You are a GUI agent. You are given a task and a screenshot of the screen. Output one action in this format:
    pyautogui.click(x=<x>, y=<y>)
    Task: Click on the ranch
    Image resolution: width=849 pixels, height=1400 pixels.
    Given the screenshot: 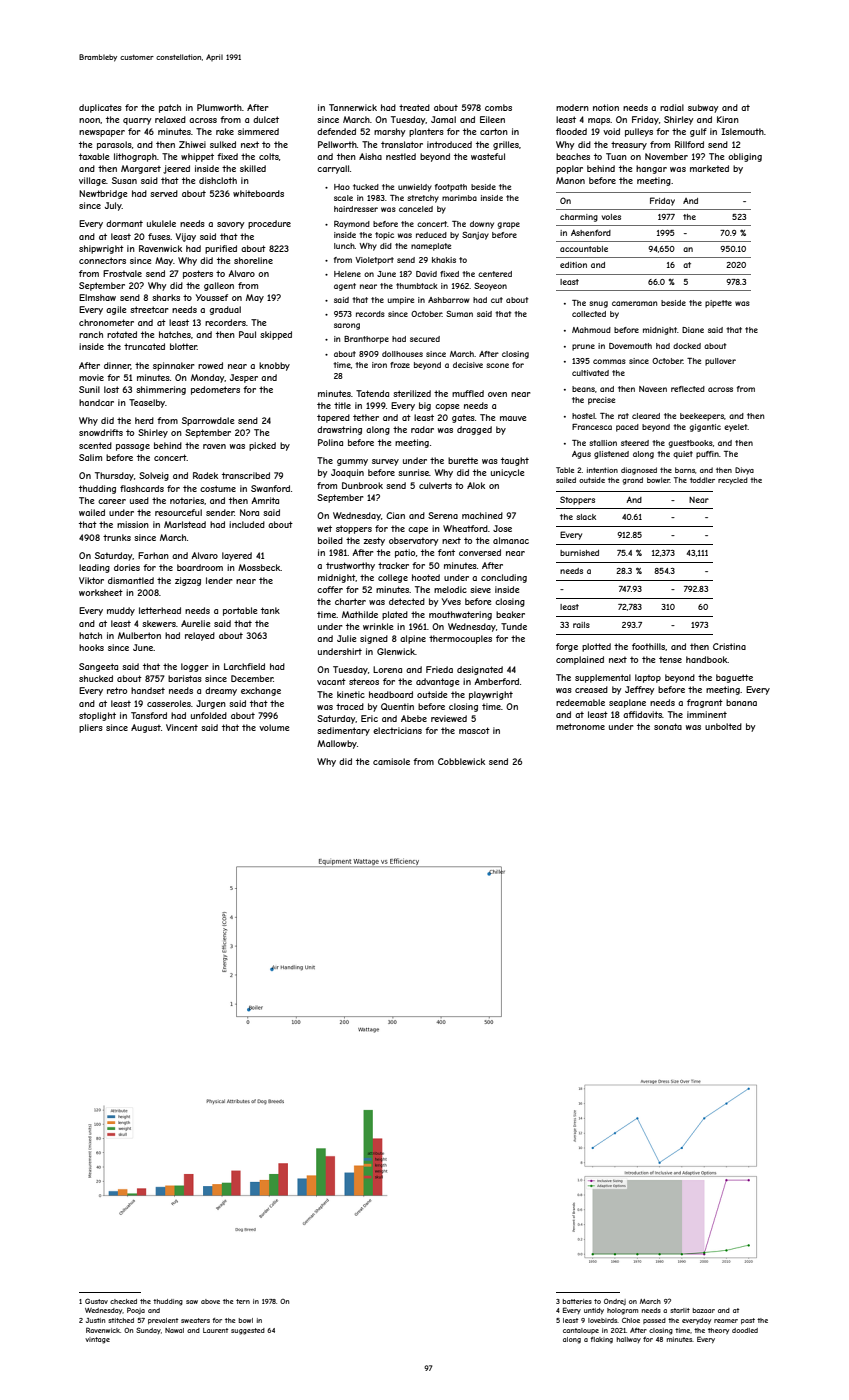 What is the action you would take?
    pyautogui.click(x=91, y=334)
